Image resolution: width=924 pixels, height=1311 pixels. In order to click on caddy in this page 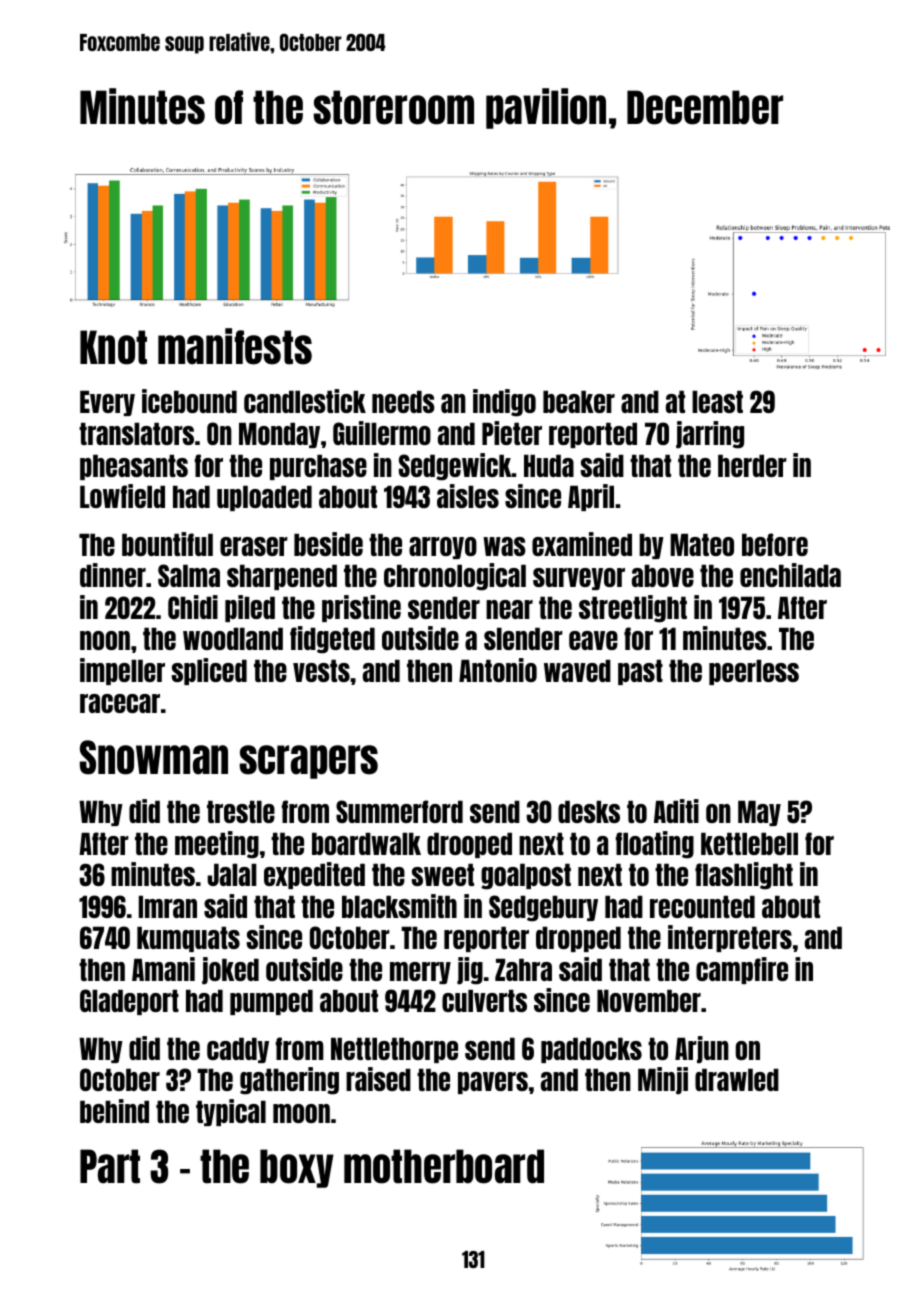, I will do `click(238, 1050)`.
